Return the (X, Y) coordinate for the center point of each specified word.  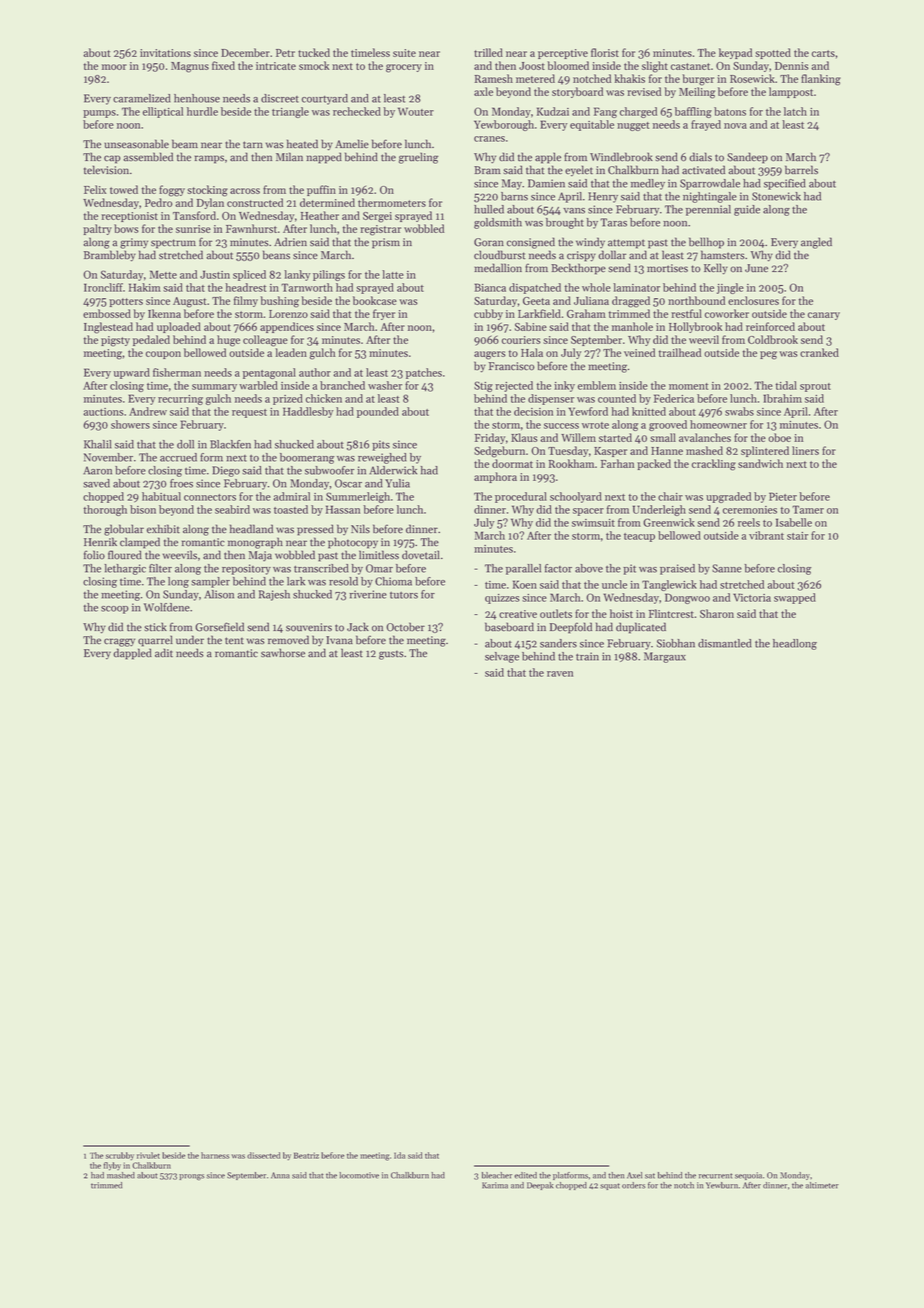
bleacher (497, 1175)
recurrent (716, 1176)
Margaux (665, 657)
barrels (801, 170)
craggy (119, 642)
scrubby (119, 1156)
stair (797, 536)
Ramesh (494, 78)
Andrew (148, 411)
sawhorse (283, 653)
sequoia (748, 1176)
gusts (391, 655)
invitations (165, 53)
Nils (360, 529)
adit (164, 653)
